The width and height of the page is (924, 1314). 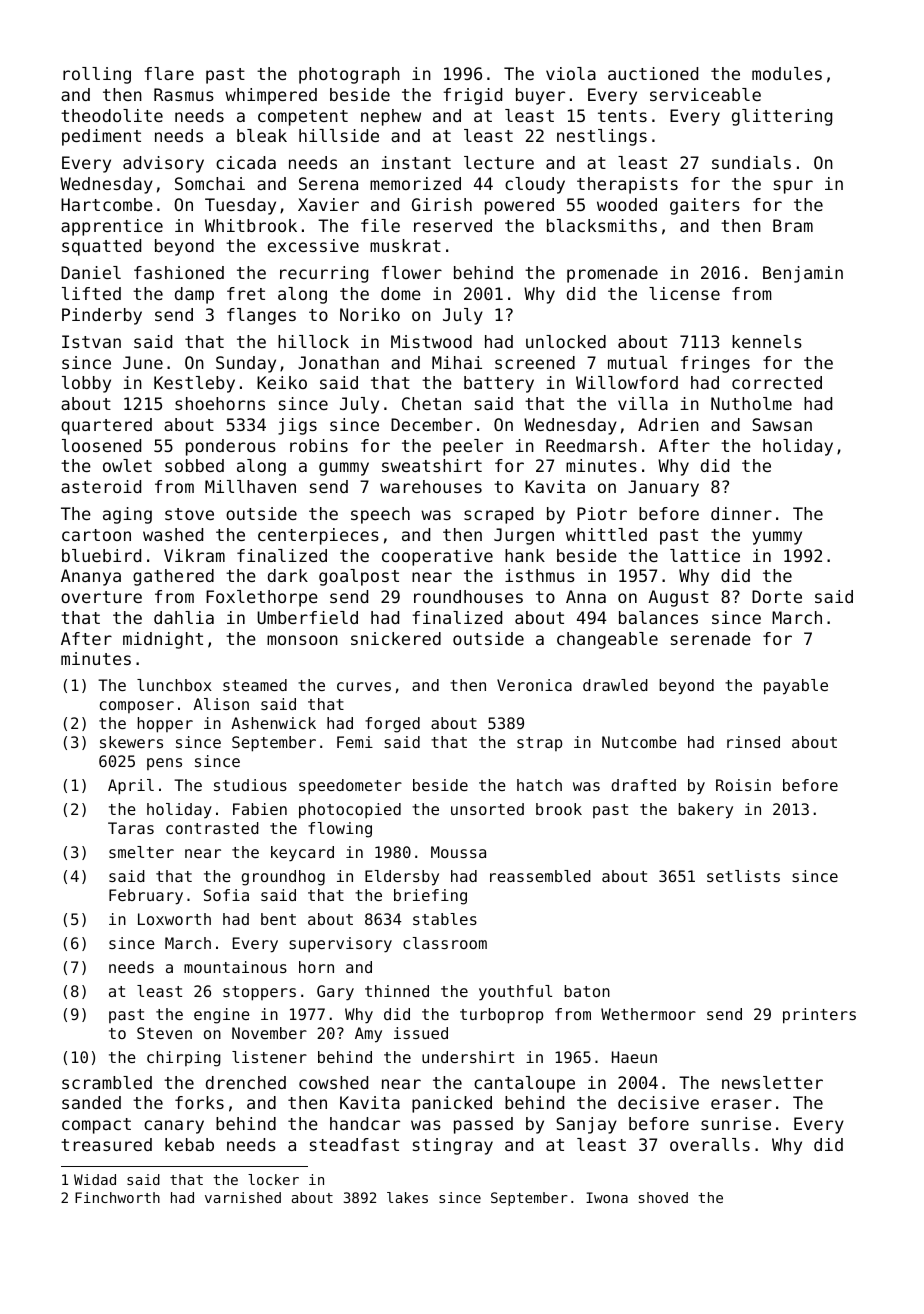 I want to click on theodolite, so click(x=112, y=115).
